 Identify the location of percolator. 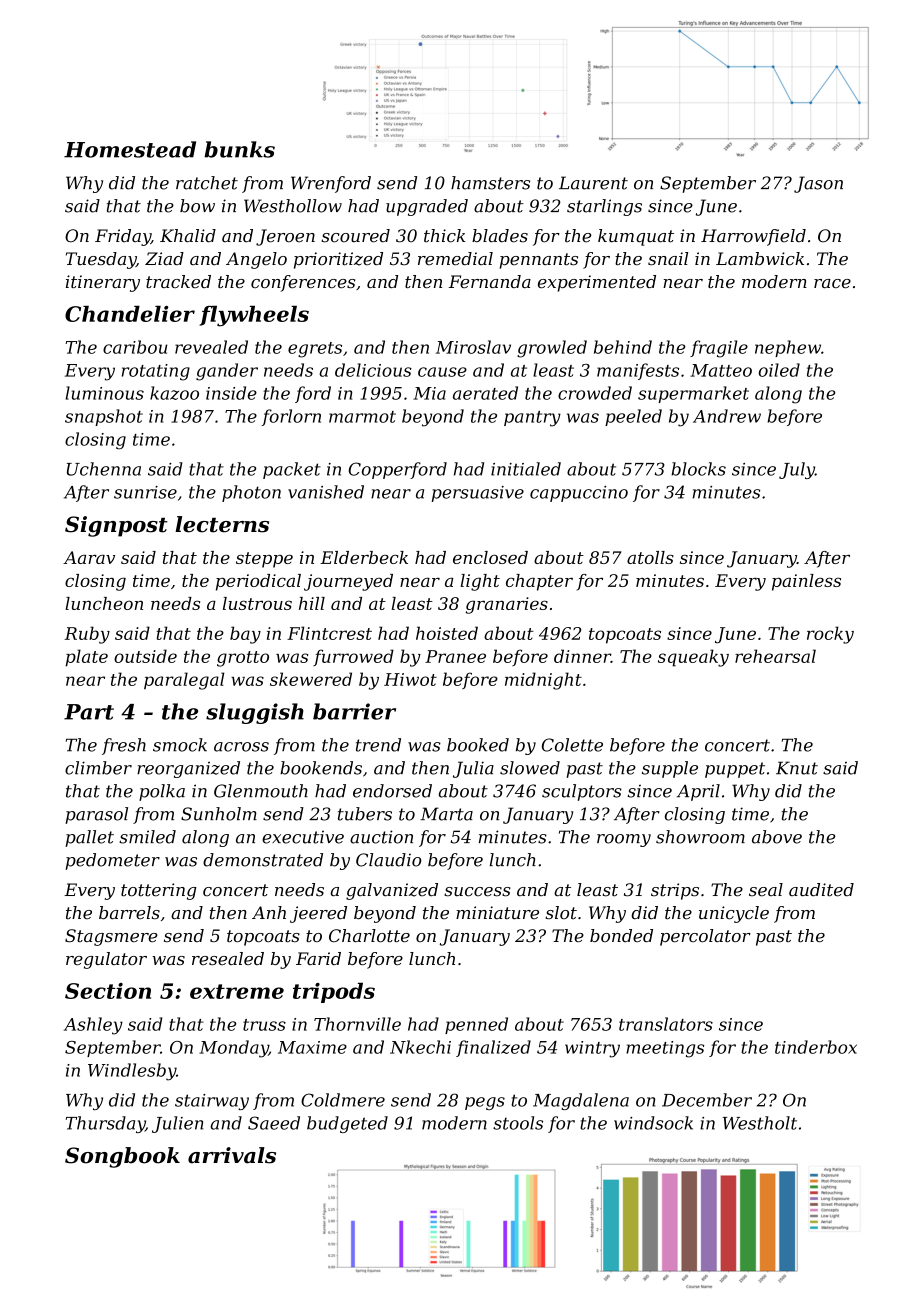
(705, 937).
